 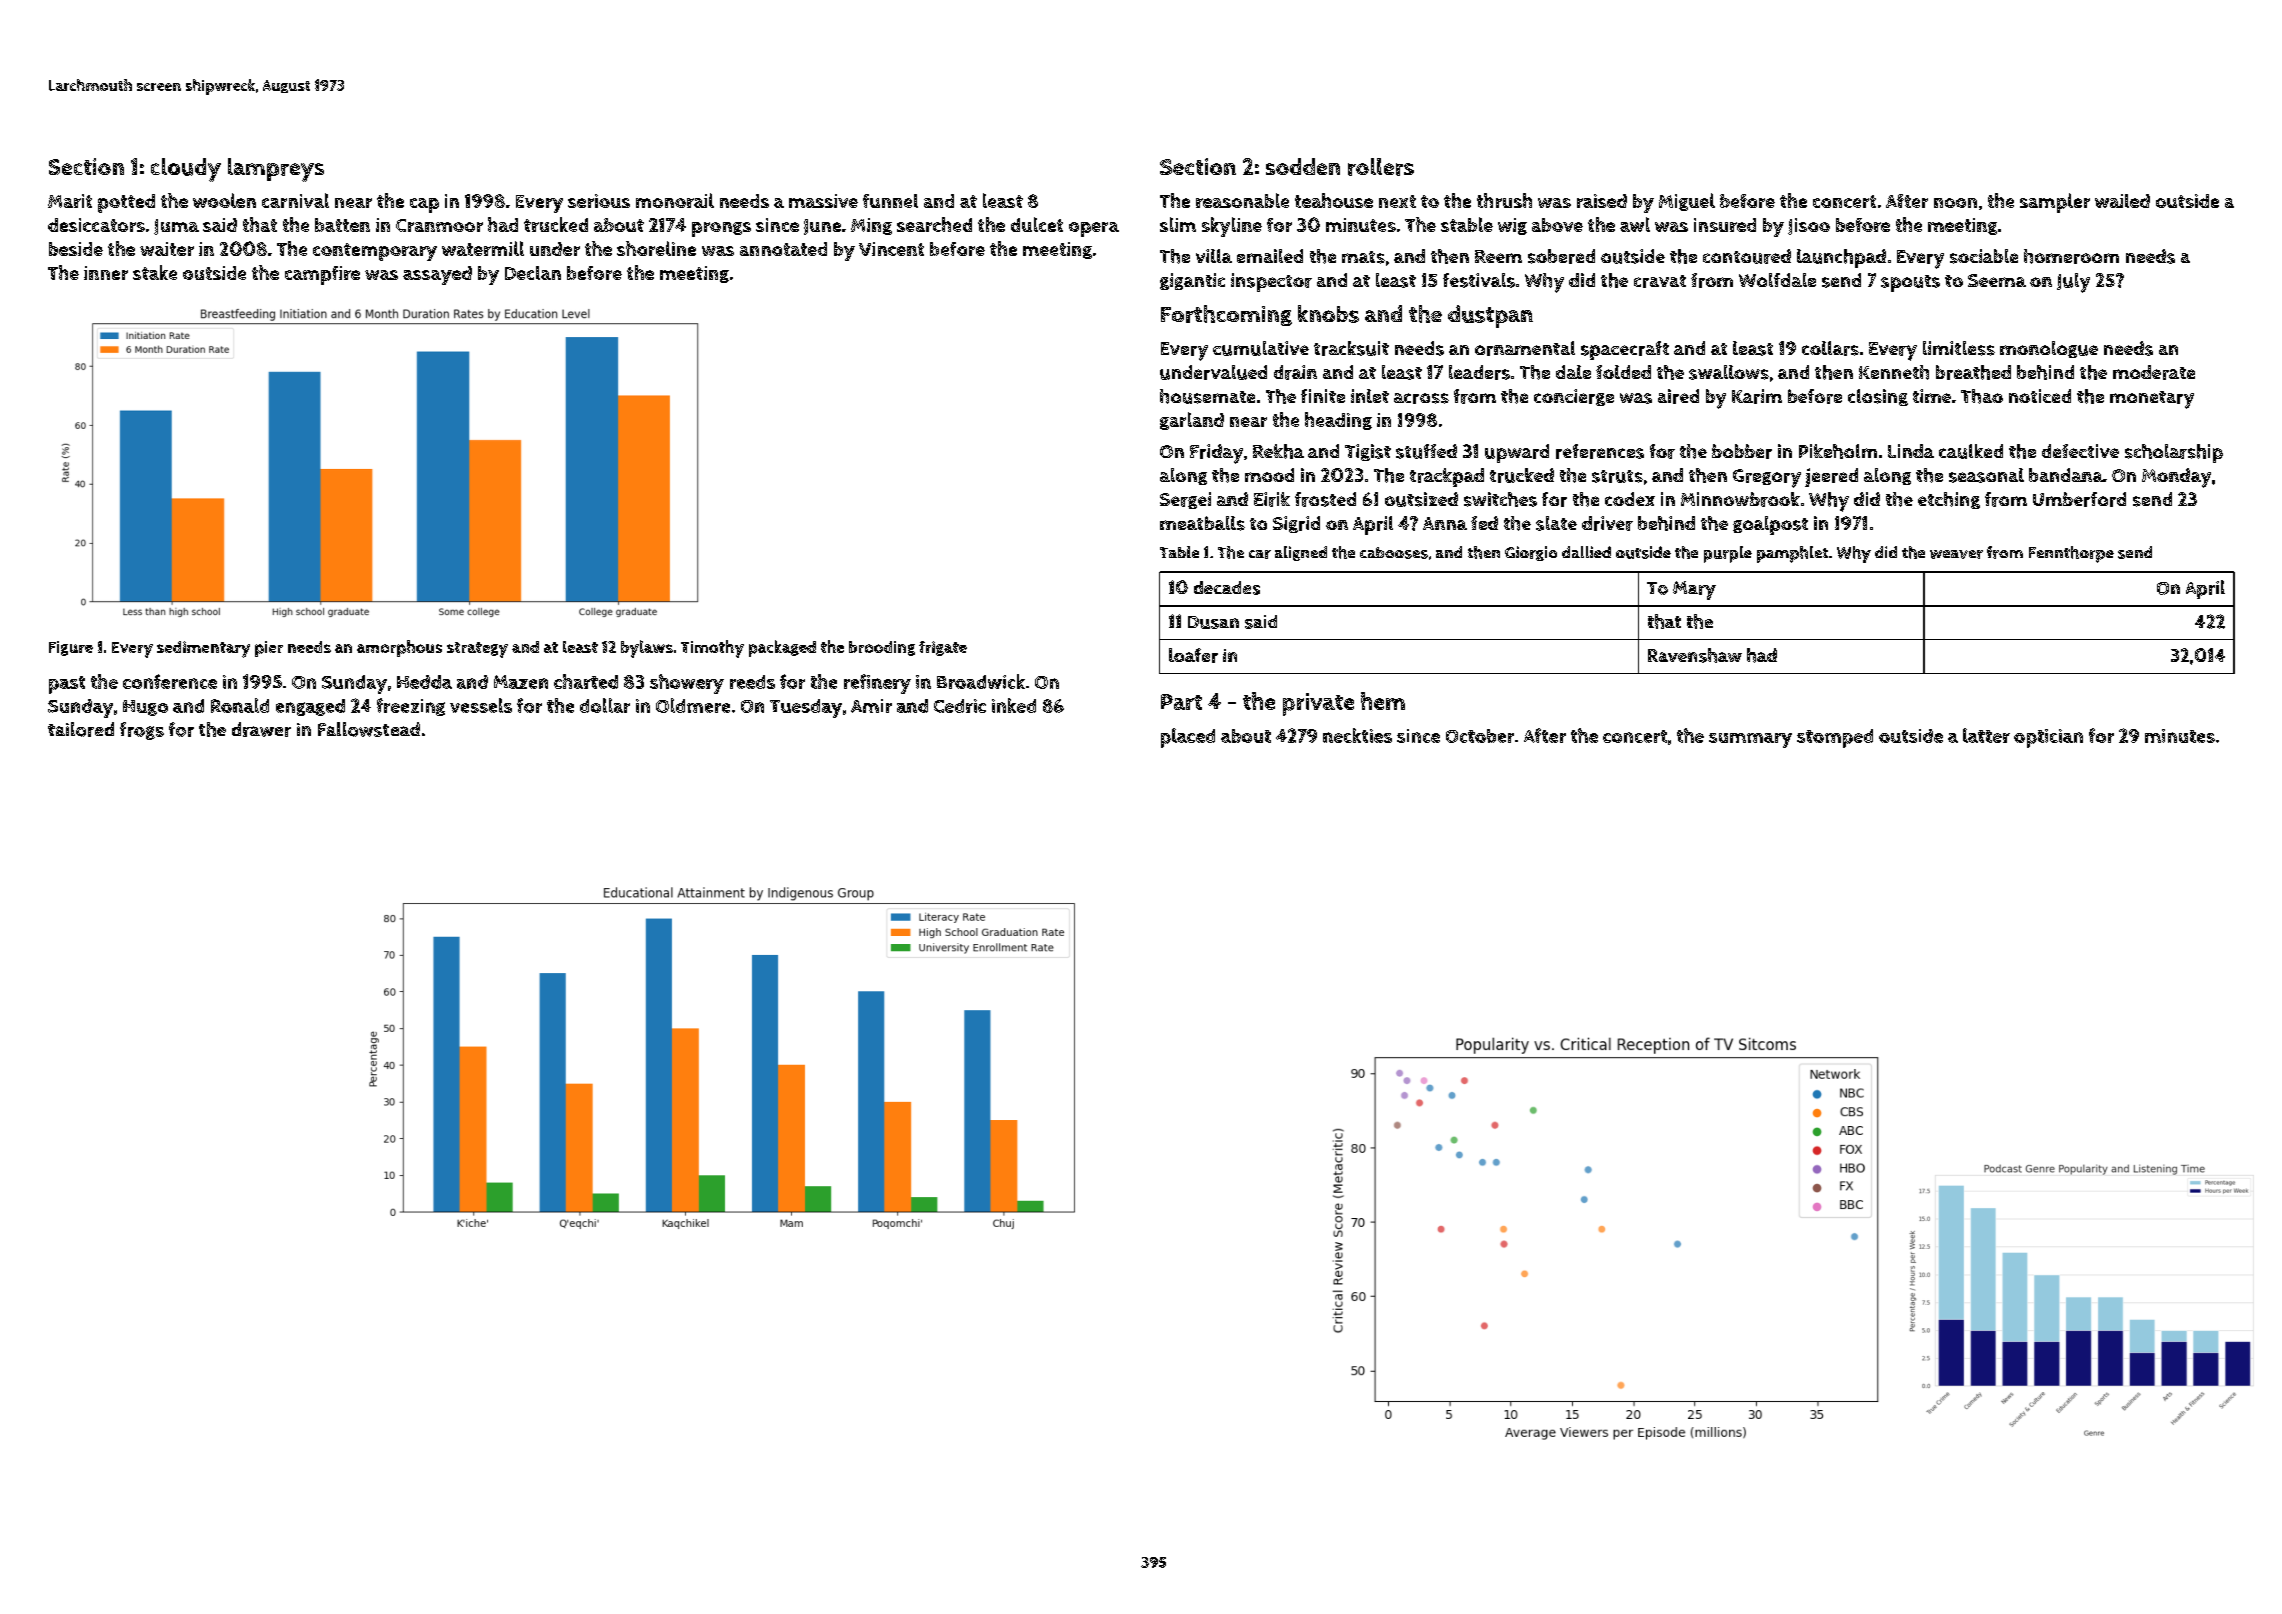 I want to click on Umberford, so click(x=2079, y=499).
